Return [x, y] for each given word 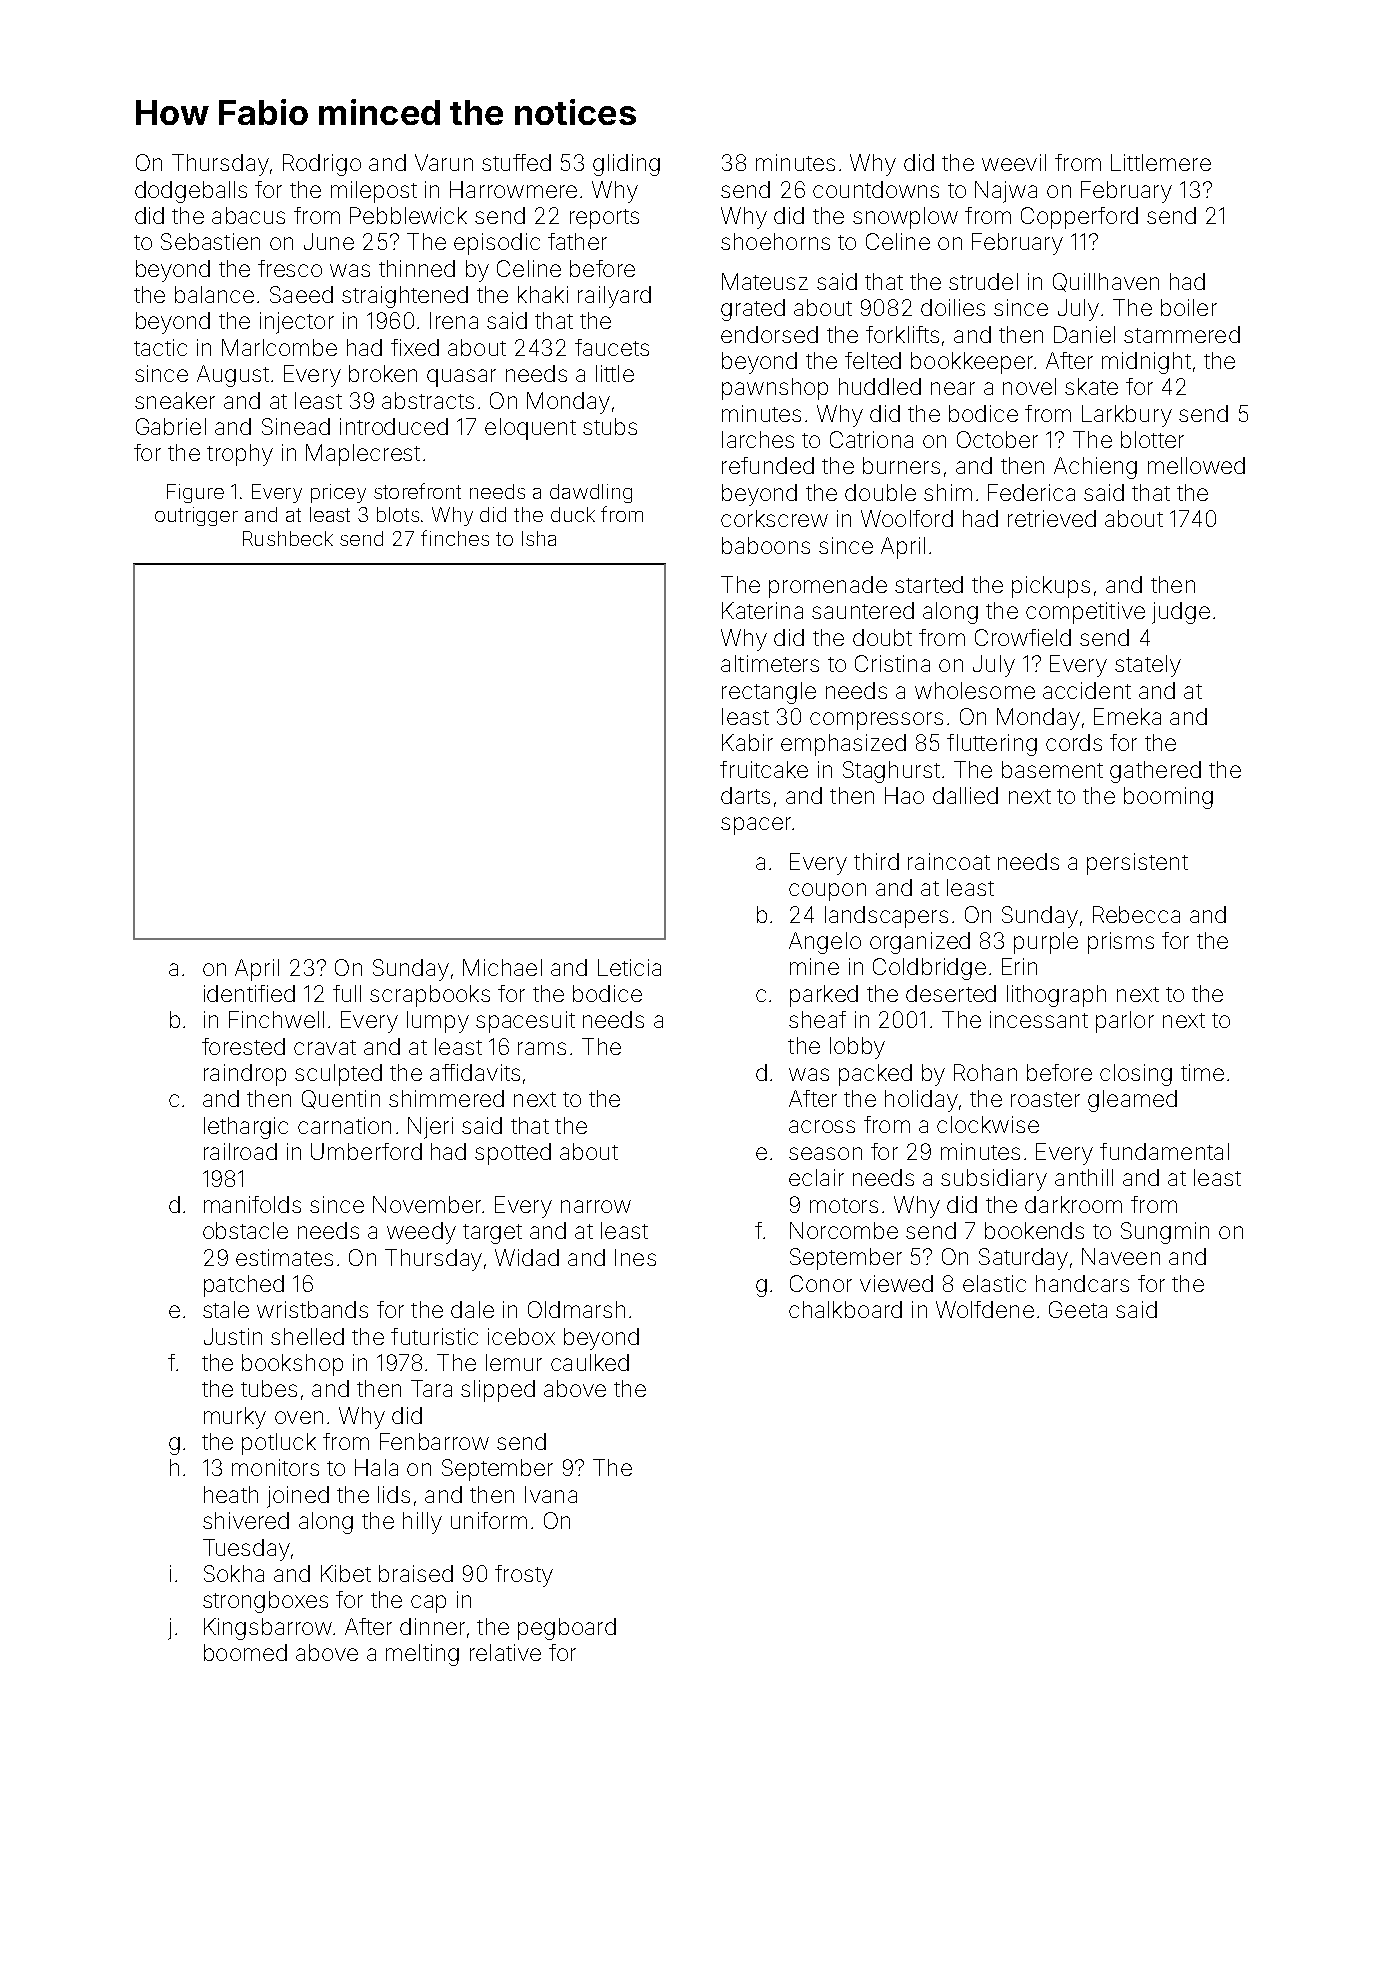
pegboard [567, 1629]
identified [249, 993]
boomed [245, 1652]
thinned [417, 268]
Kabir [747, 742]
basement [1052, 769]
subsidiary [994, 1180]
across [822, 1126]
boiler [1189, 307]
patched [244, 1286]
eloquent [530, 429]
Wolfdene [985, 1309]
